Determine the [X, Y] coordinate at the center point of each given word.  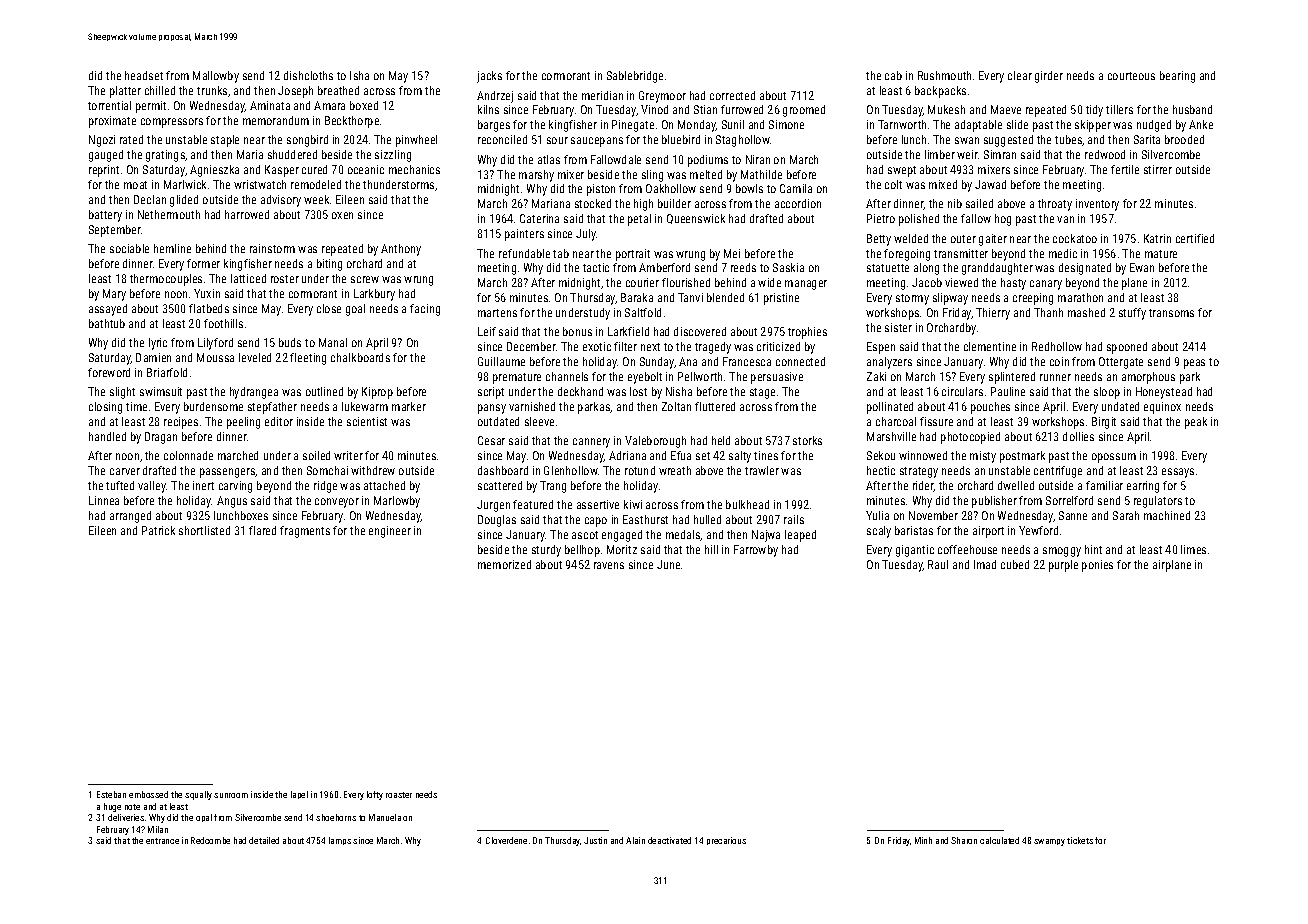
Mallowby [216, 77]
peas [1194, 364]
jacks [489, 77]
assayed [108, 310]
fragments [305, 532]
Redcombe [210, 840]
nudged [1154, 126]
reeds [743, 267]
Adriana [627, 455]
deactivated [669, 840]
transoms [1171, 313]
